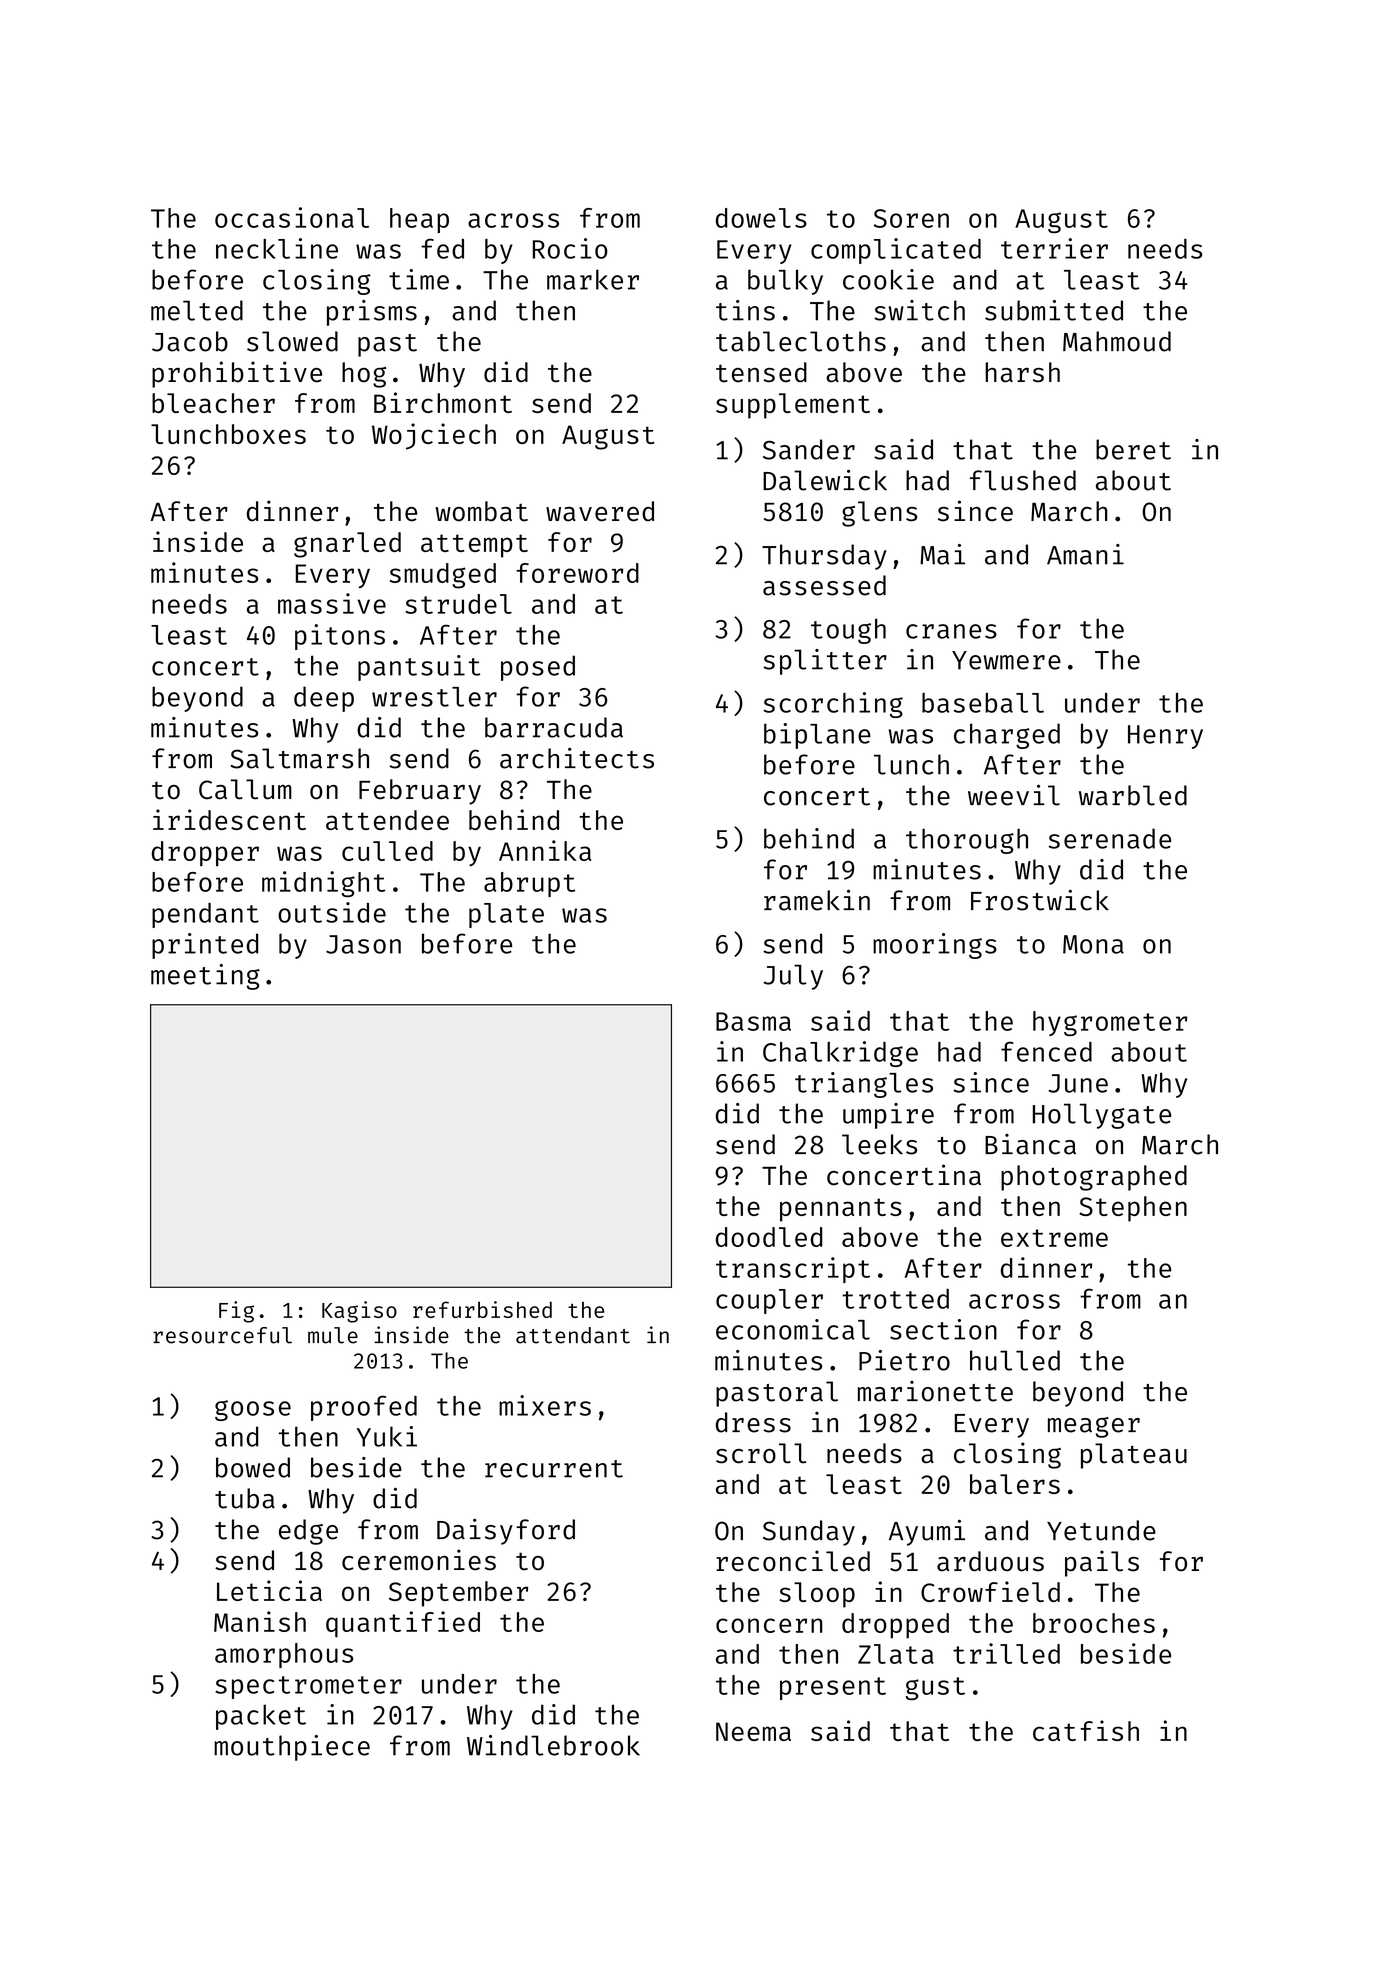 Image resolution: width=1386 pixels, height=1969 pixels. I want to click on resourceful, so click(222, 1335).
